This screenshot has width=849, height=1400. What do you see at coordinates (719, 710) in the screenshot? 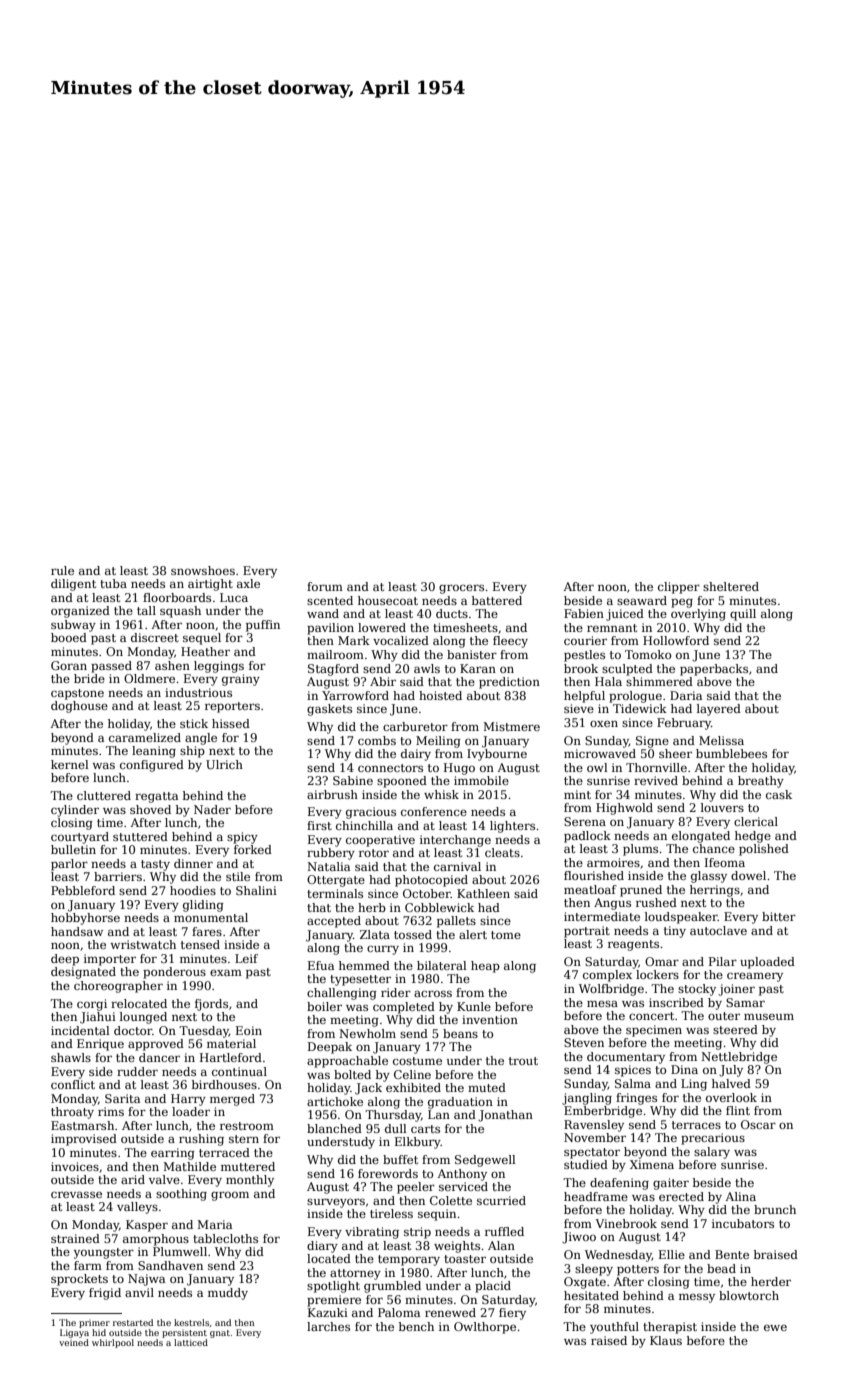
I see `layered` at bounding box center [719, 710].
